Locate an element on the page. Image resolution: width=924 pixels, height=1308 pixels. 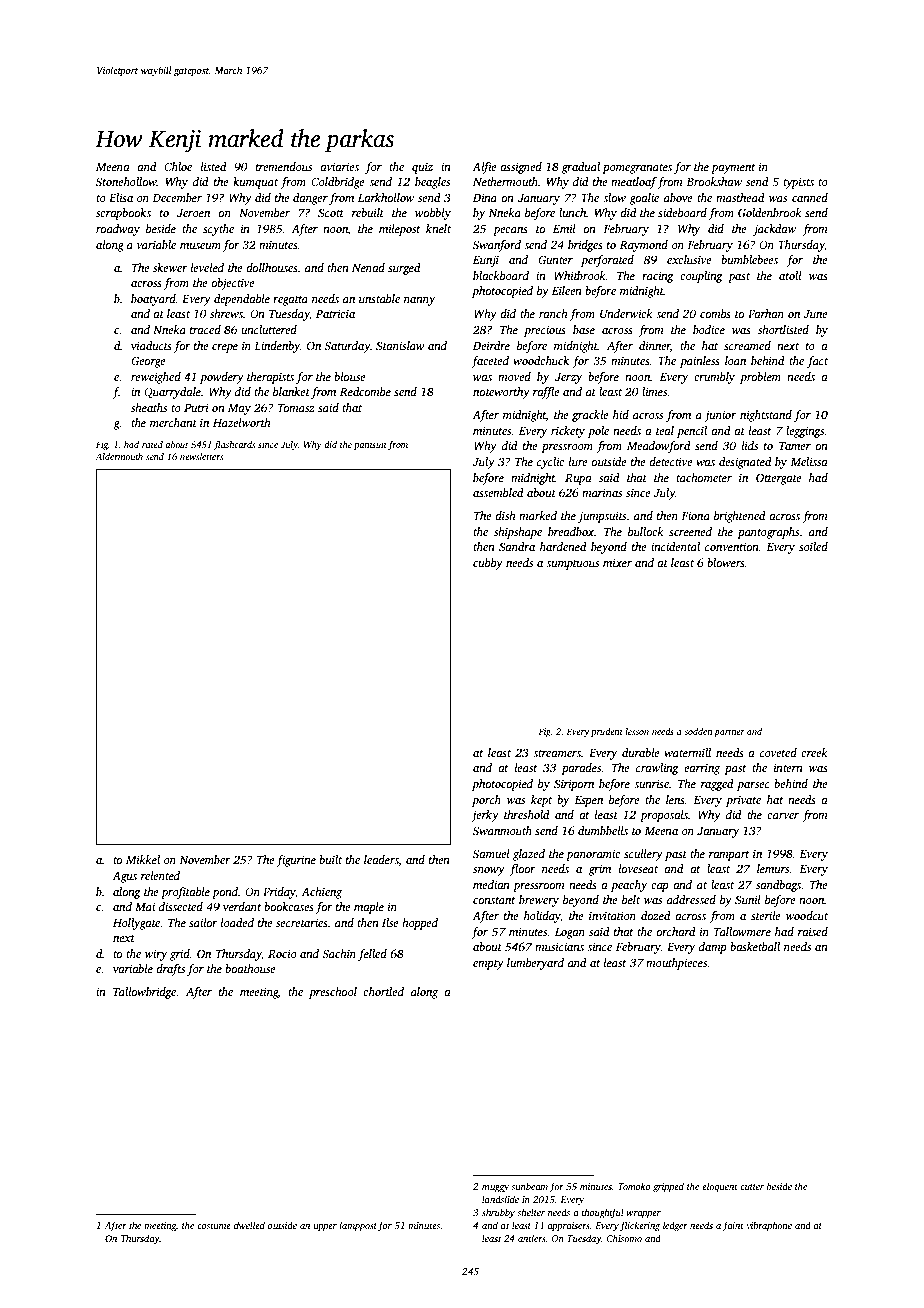
newsletters is located at coordinates (201, 456).
